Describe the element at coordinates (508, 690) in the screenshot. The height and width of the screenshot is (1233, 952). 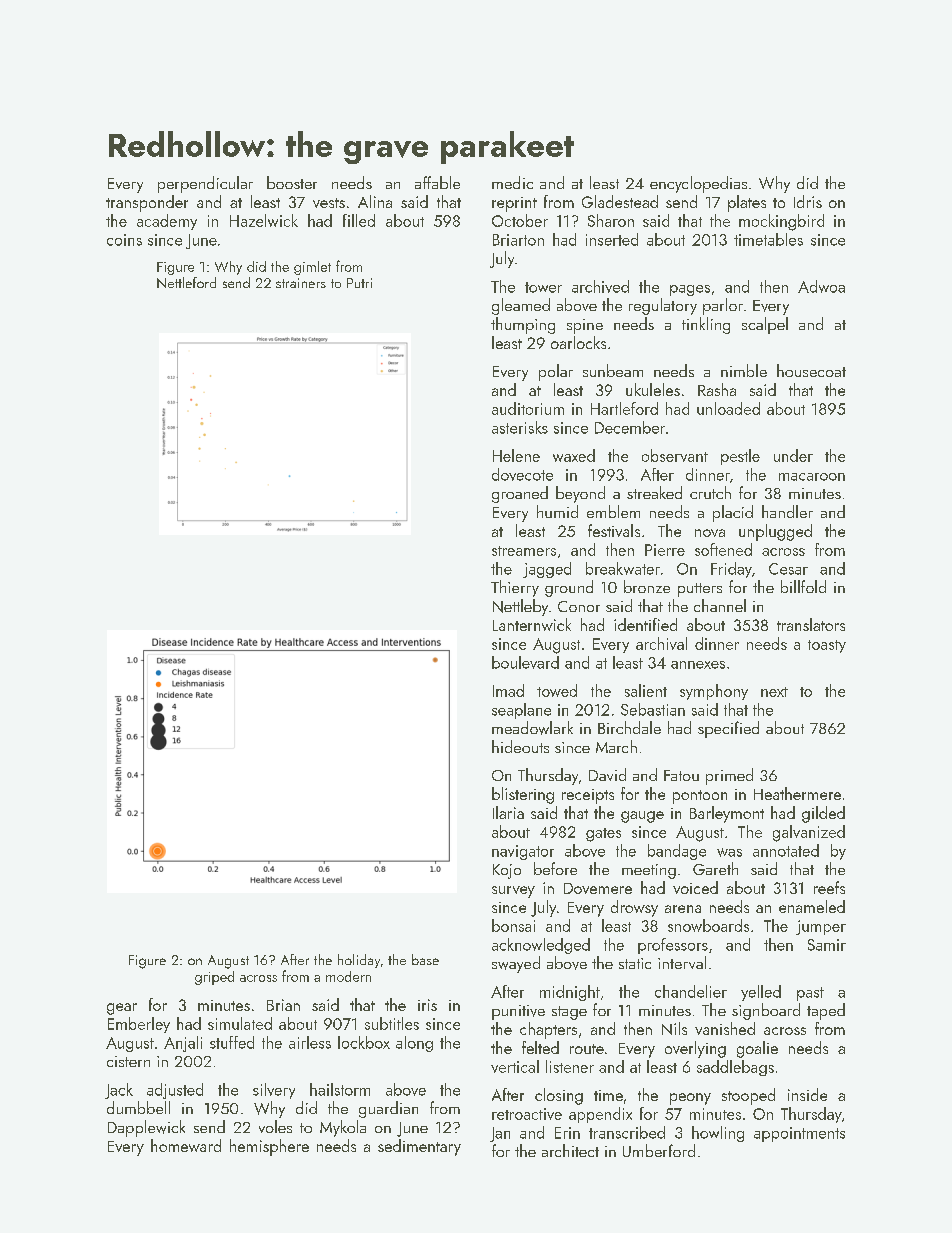
I see `Imad` at that location.
